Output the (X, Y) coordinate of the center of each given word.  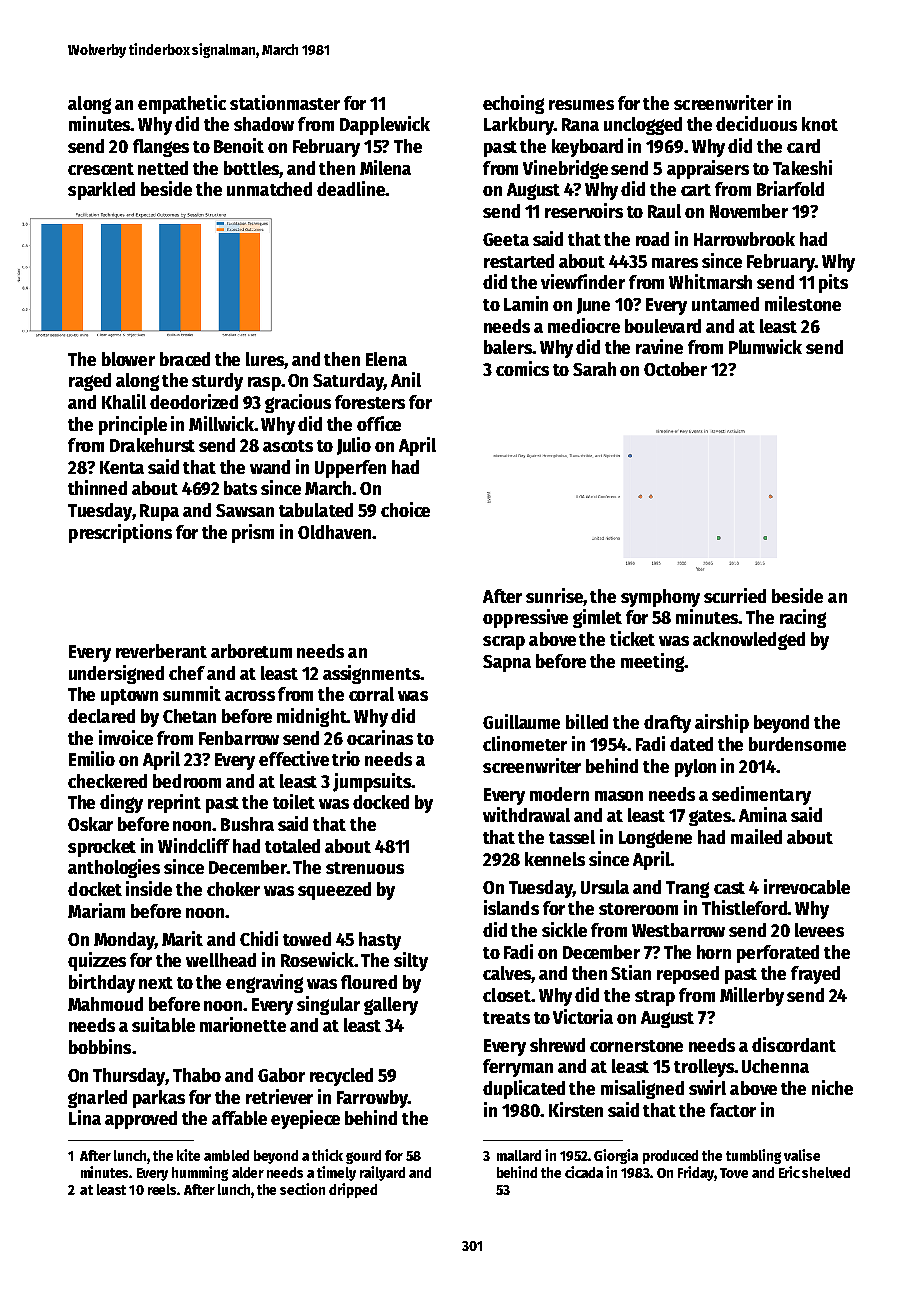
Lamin (526, 303)
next (156, 983)
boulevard (663, 326)
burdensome (797, 744)
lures (265, 360)
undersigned (116, 674)
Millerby (752, 996)
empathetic (182, 104)
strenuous (365, 868)
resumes (581, 105)
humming (200, 1173)
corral (371, 694)
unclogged (643, 126)
